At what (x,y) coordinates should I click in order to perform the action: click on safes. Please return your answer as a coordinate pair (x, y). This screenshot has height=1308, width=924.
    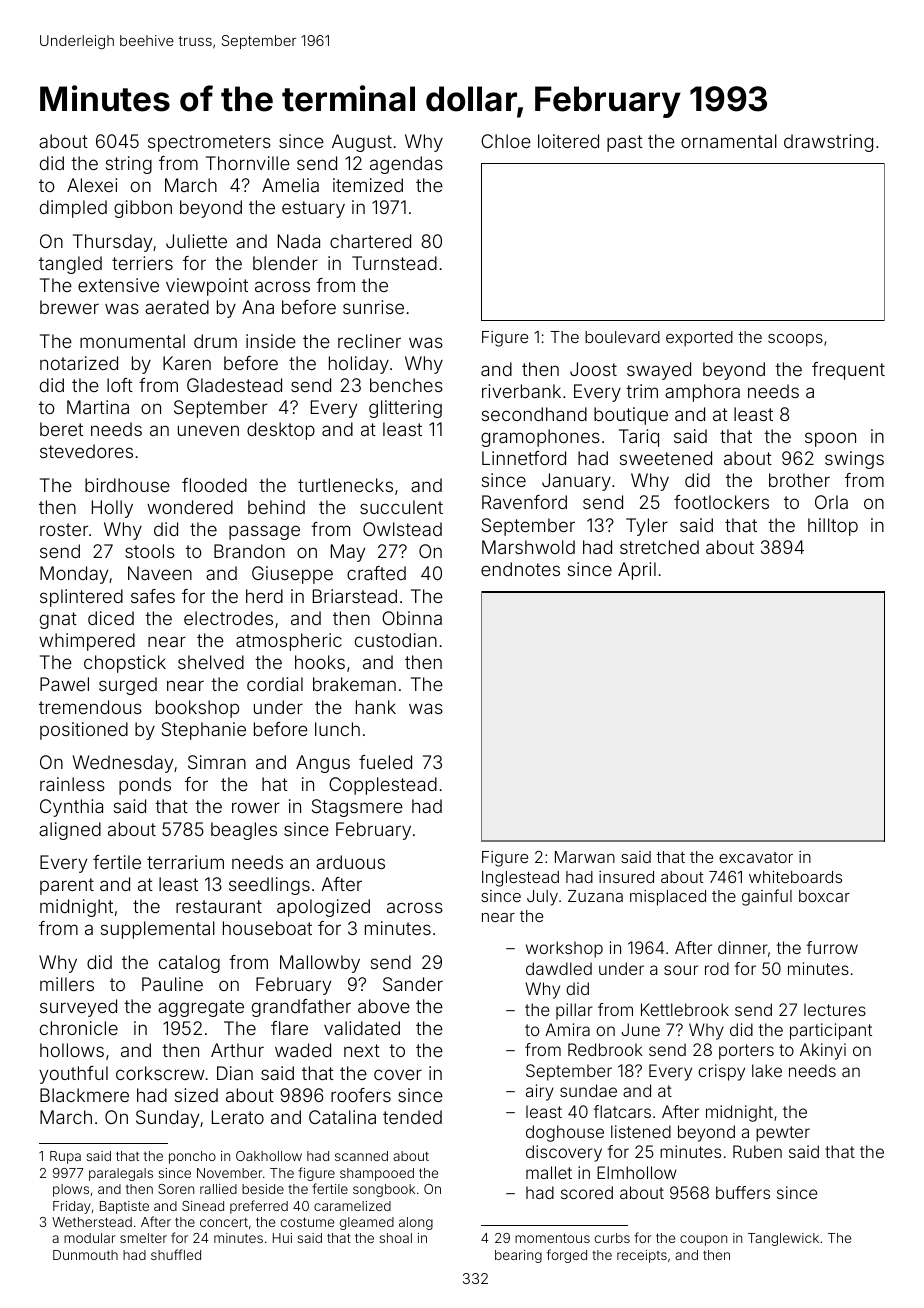
    Looking at the image, I should click on (153, 596).
